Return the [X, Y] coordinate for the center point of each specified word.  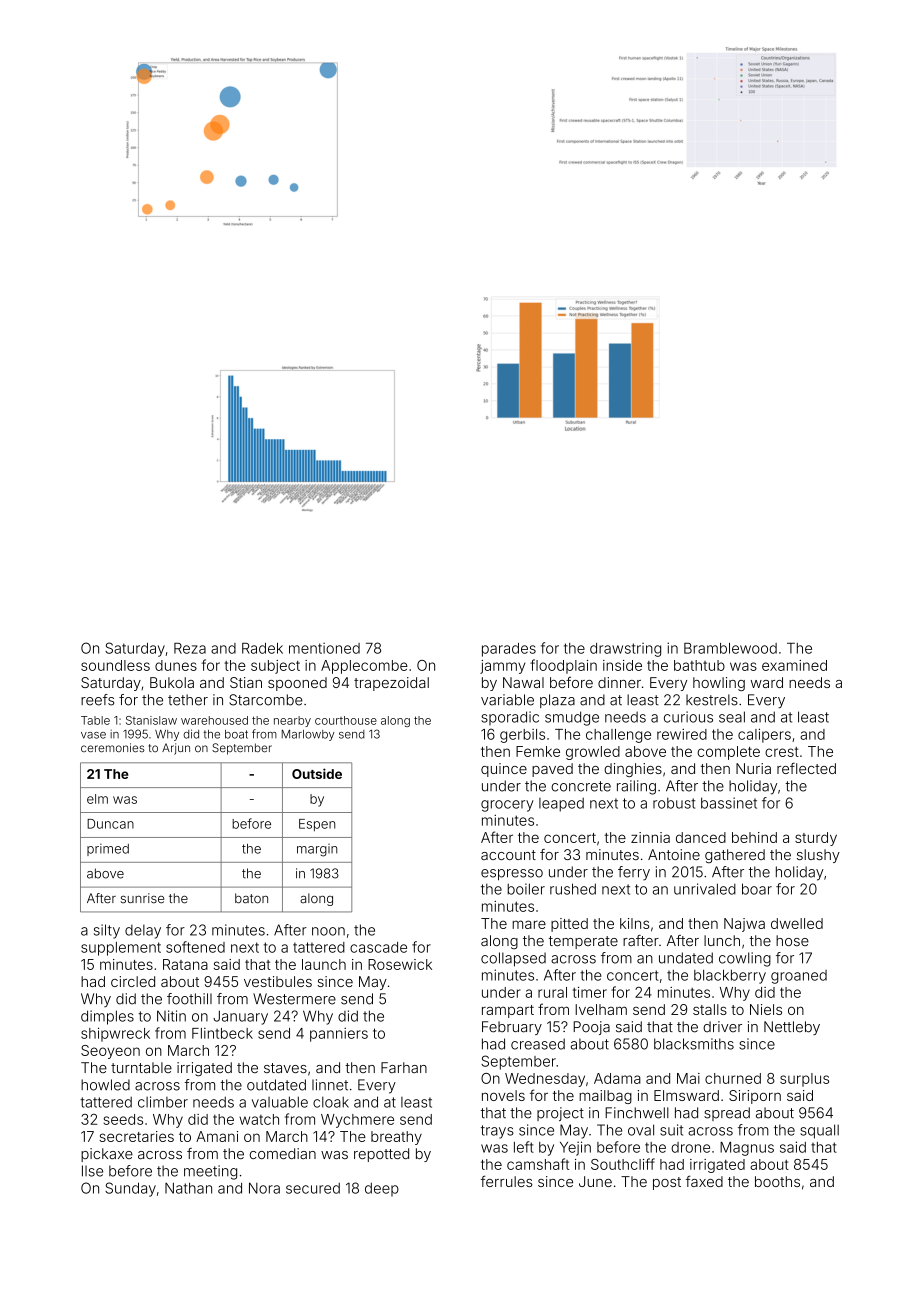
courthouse [346, 720]
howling [719, 684]
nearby [292, 721]
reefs [97, 700]
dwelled [797, 923]
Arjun [176, 749]
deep [382, 1190]
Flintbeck [222, 1033]
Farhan [404, 1067]
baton [251, 898]
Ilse [92, 1171]
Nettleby [792, 1028]
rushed [573, 889]
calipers [764, 735]
